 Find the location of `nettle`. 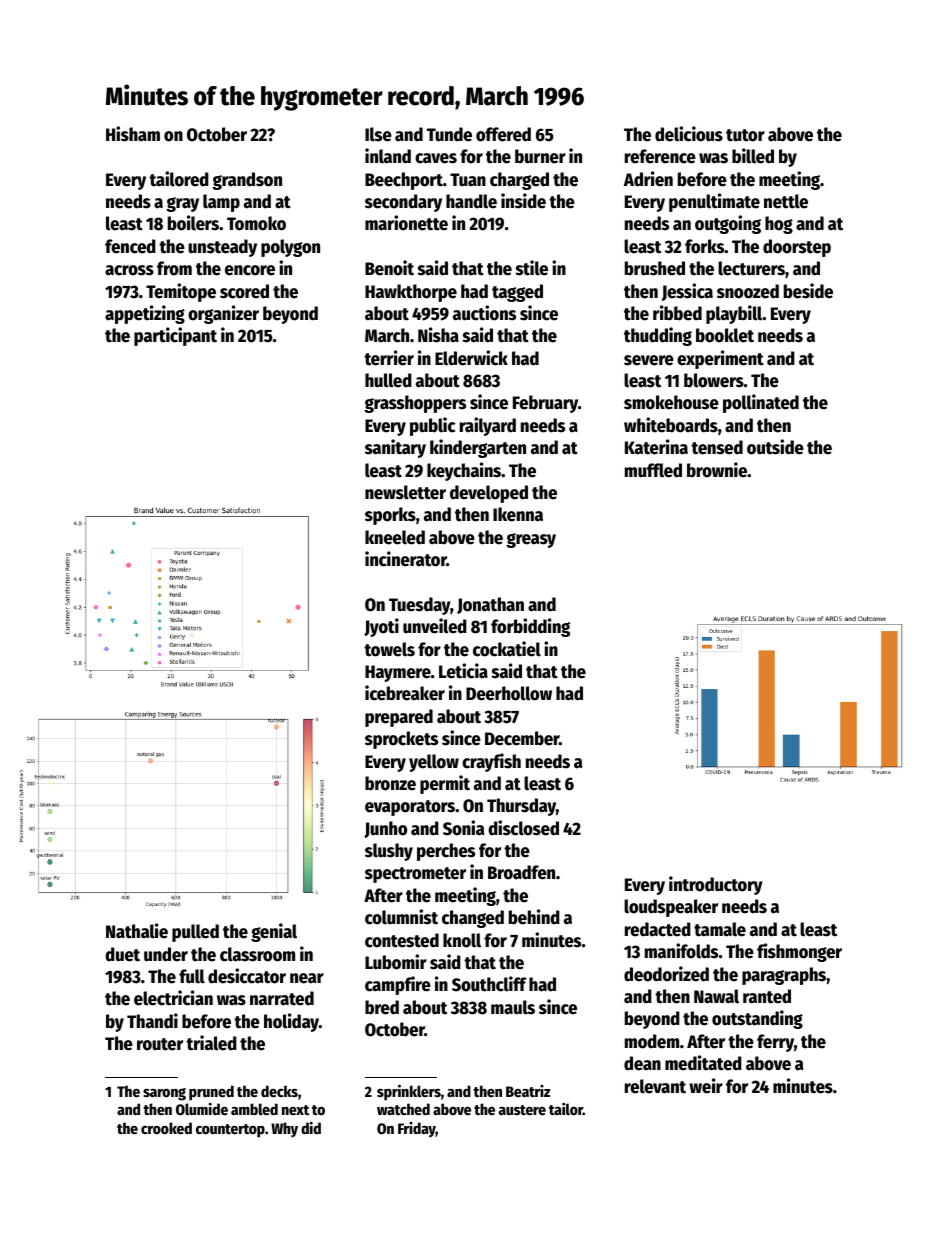

nettle is located at coordinates (786, 201).
